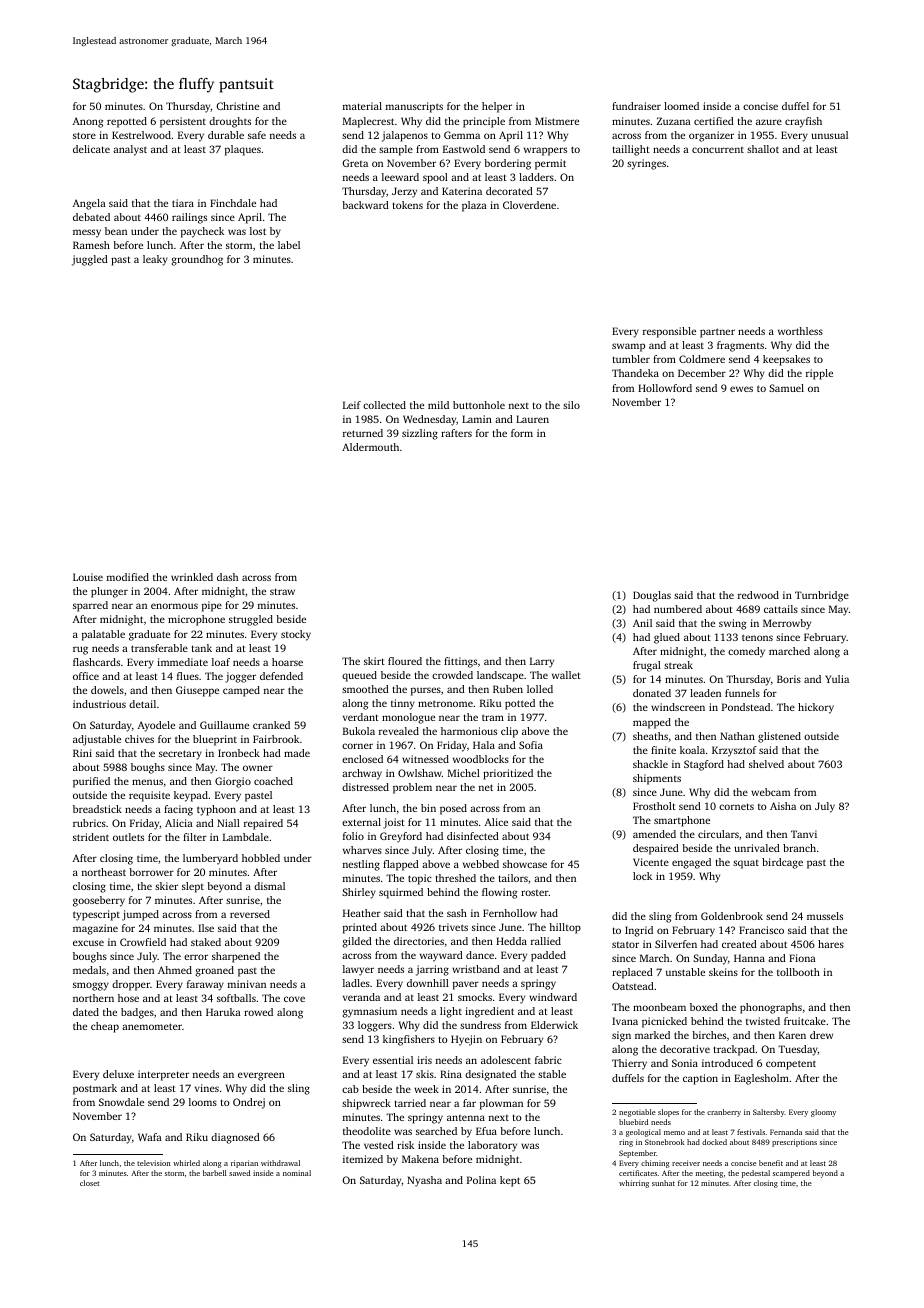  What do you see at coordinates (758, 595) in the screenshot?
I see `redwood` at bounding box center [758, 595].
